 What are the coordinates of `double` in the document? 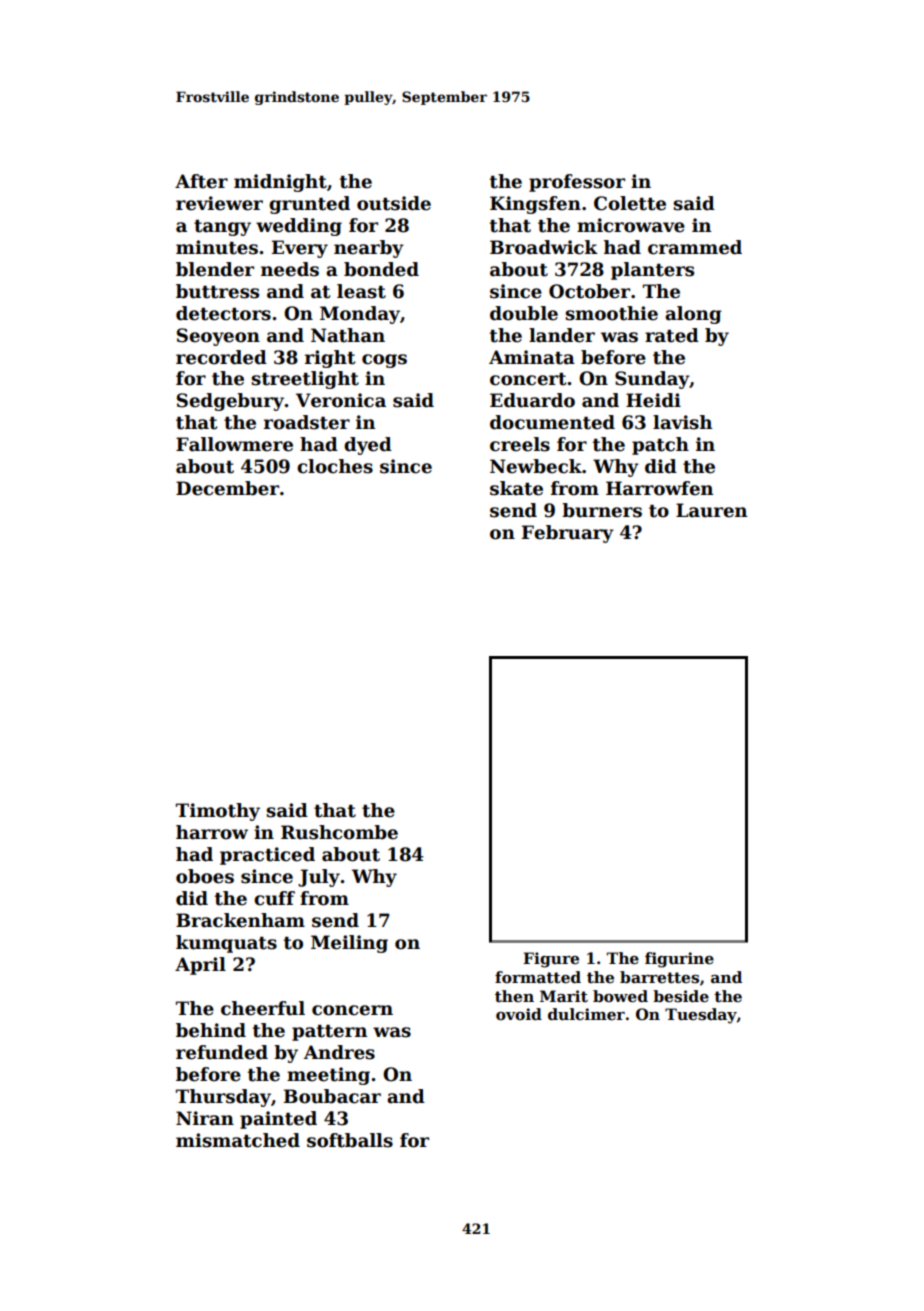 It's located at (524, 313).
